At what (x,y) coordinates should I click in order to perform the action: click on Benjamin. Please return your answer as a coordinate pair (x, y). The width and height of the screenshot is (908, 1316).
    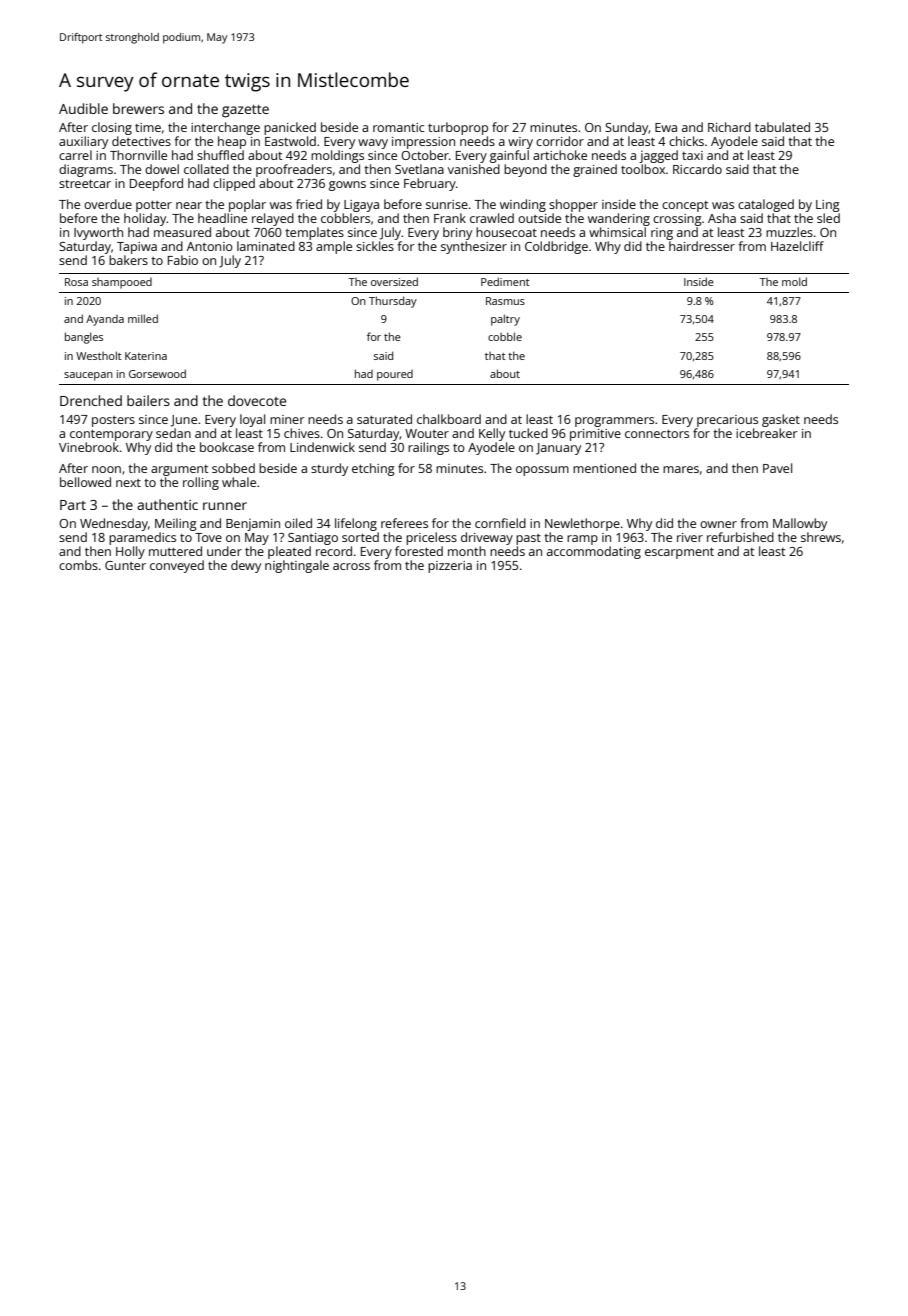
    Looking at the image, I should click on (253, 525).
